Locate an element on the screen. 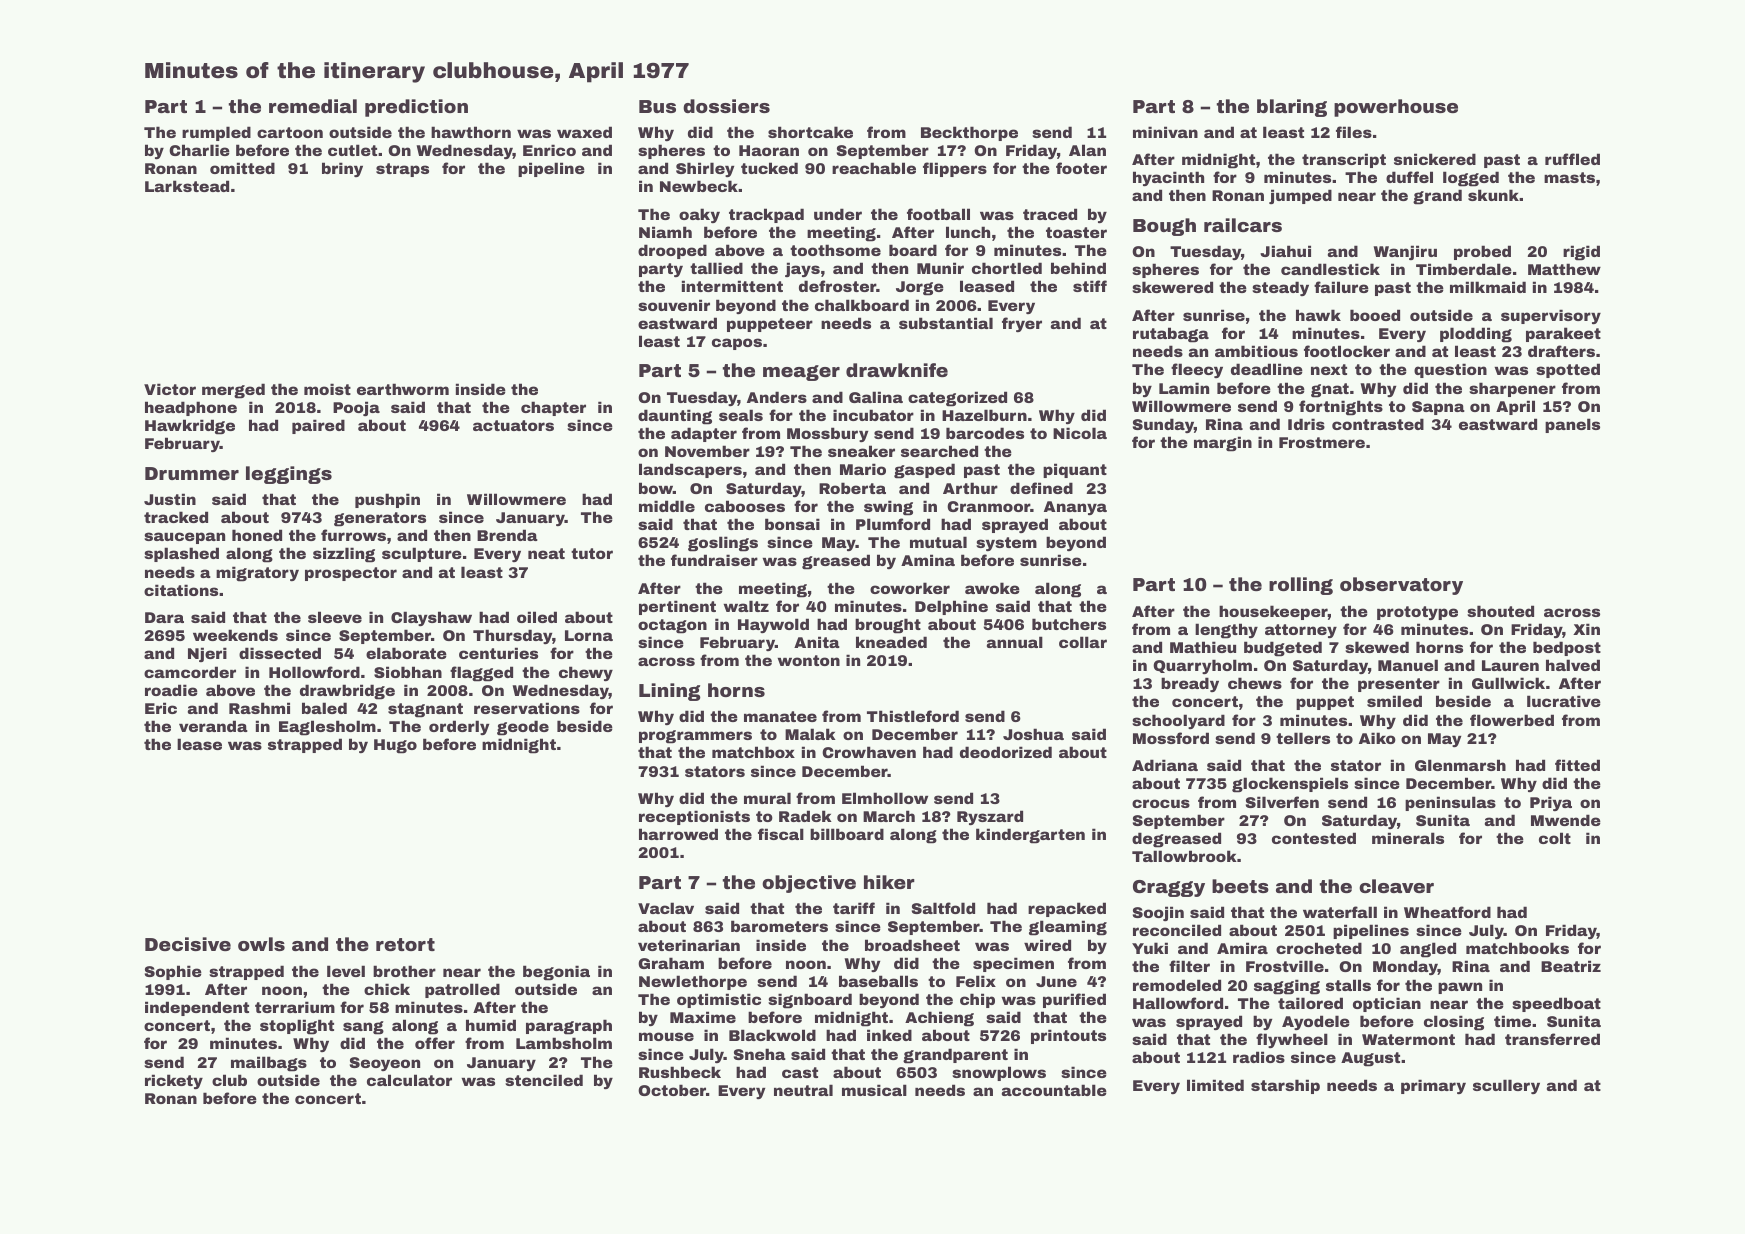  beets is located at coordinates (1240, 886).
